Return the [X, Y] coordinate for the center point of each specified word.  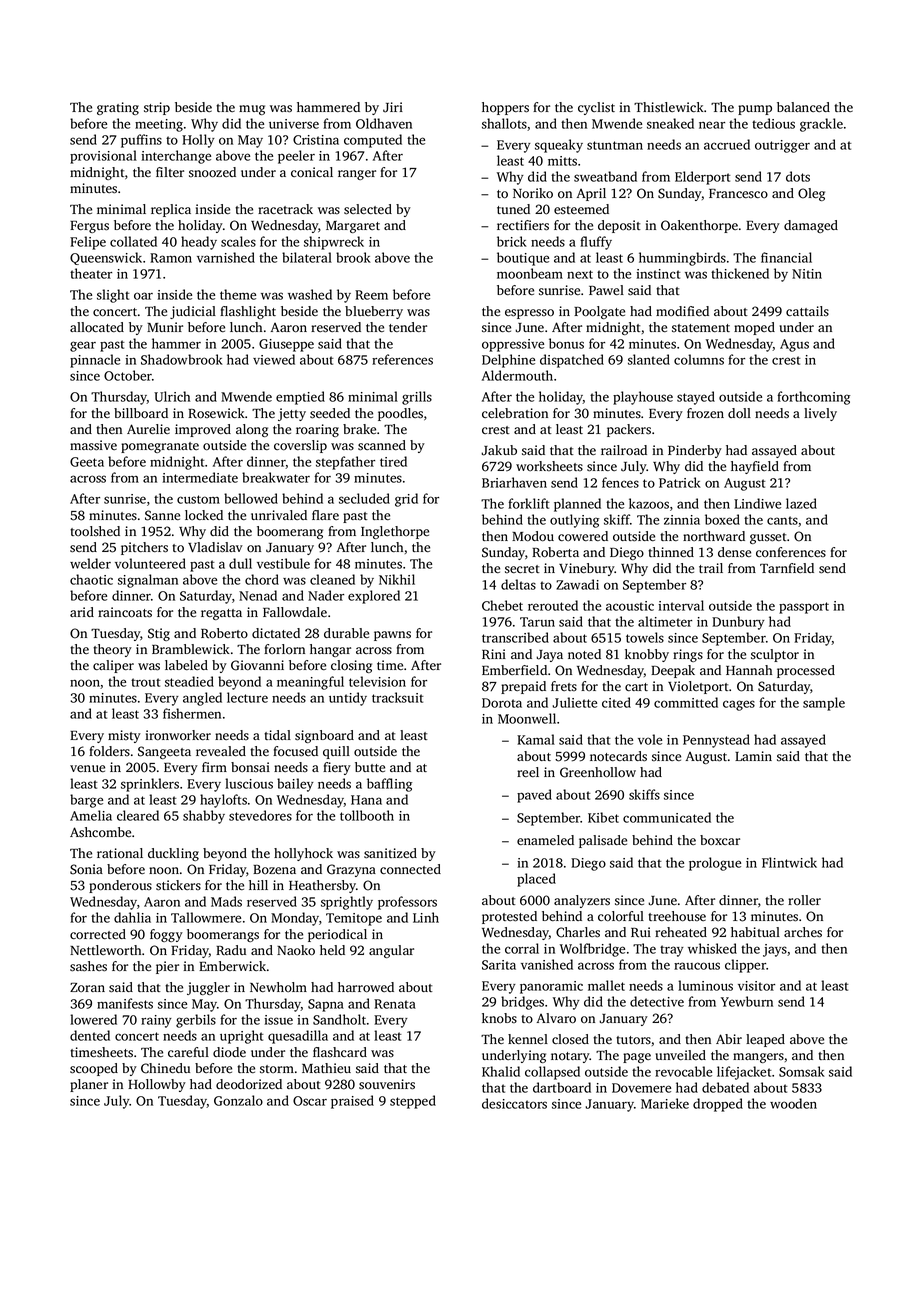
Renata [395, 1004]
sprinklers [150, 785]
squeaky [559, 146]
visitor [756, 986]
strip [157, 108]
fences [620, 482]
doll [739, 413]
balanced [803, 107]
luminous [705, 985]
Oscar [310, 1101]
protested [509, 917]
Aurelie [148, 429]
